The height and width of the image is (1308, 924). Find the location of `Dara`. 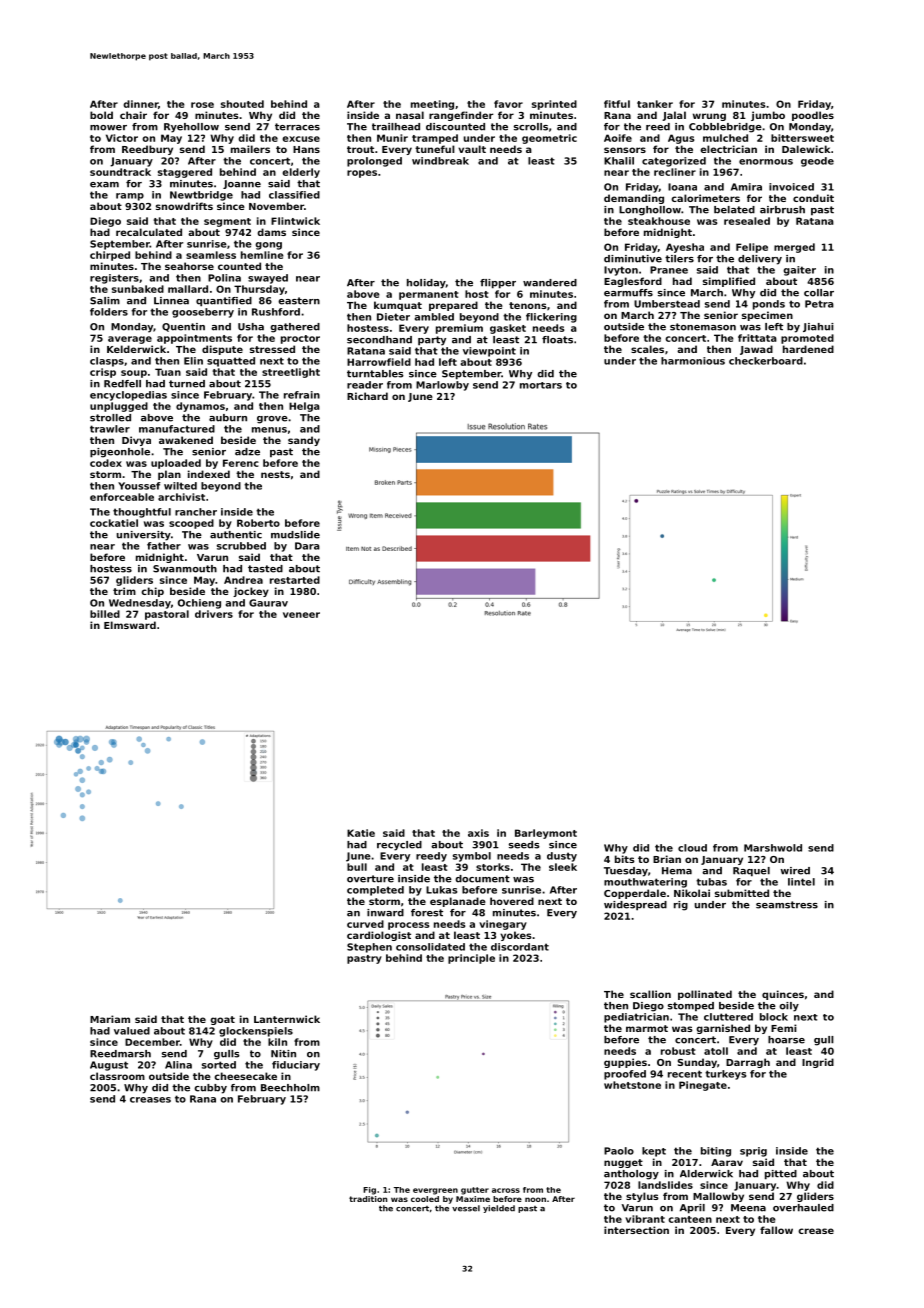

Dara is located at coordinates (307, 546).
